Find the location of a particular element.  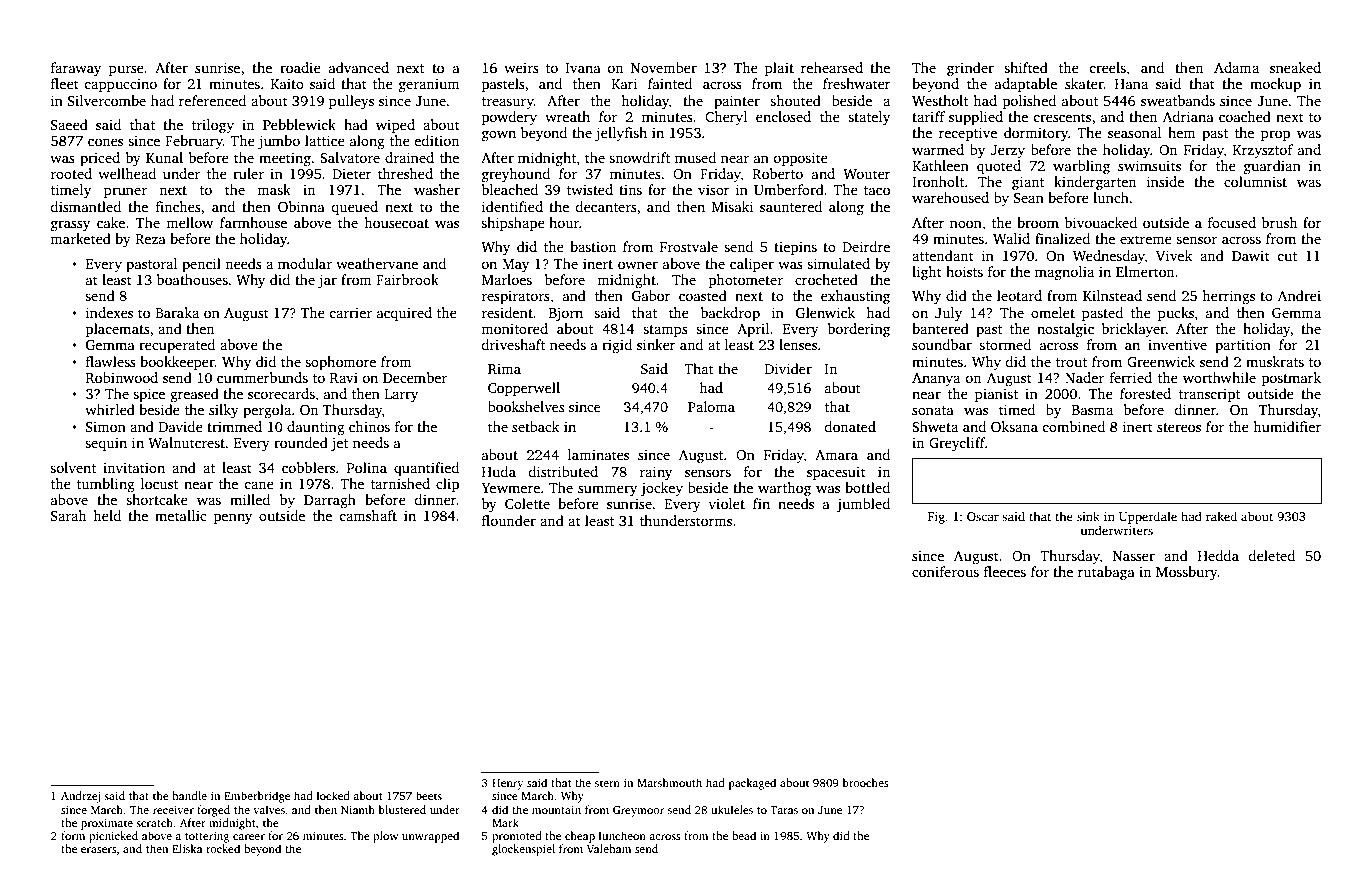

roadie is located at coordinates (300, 67).
